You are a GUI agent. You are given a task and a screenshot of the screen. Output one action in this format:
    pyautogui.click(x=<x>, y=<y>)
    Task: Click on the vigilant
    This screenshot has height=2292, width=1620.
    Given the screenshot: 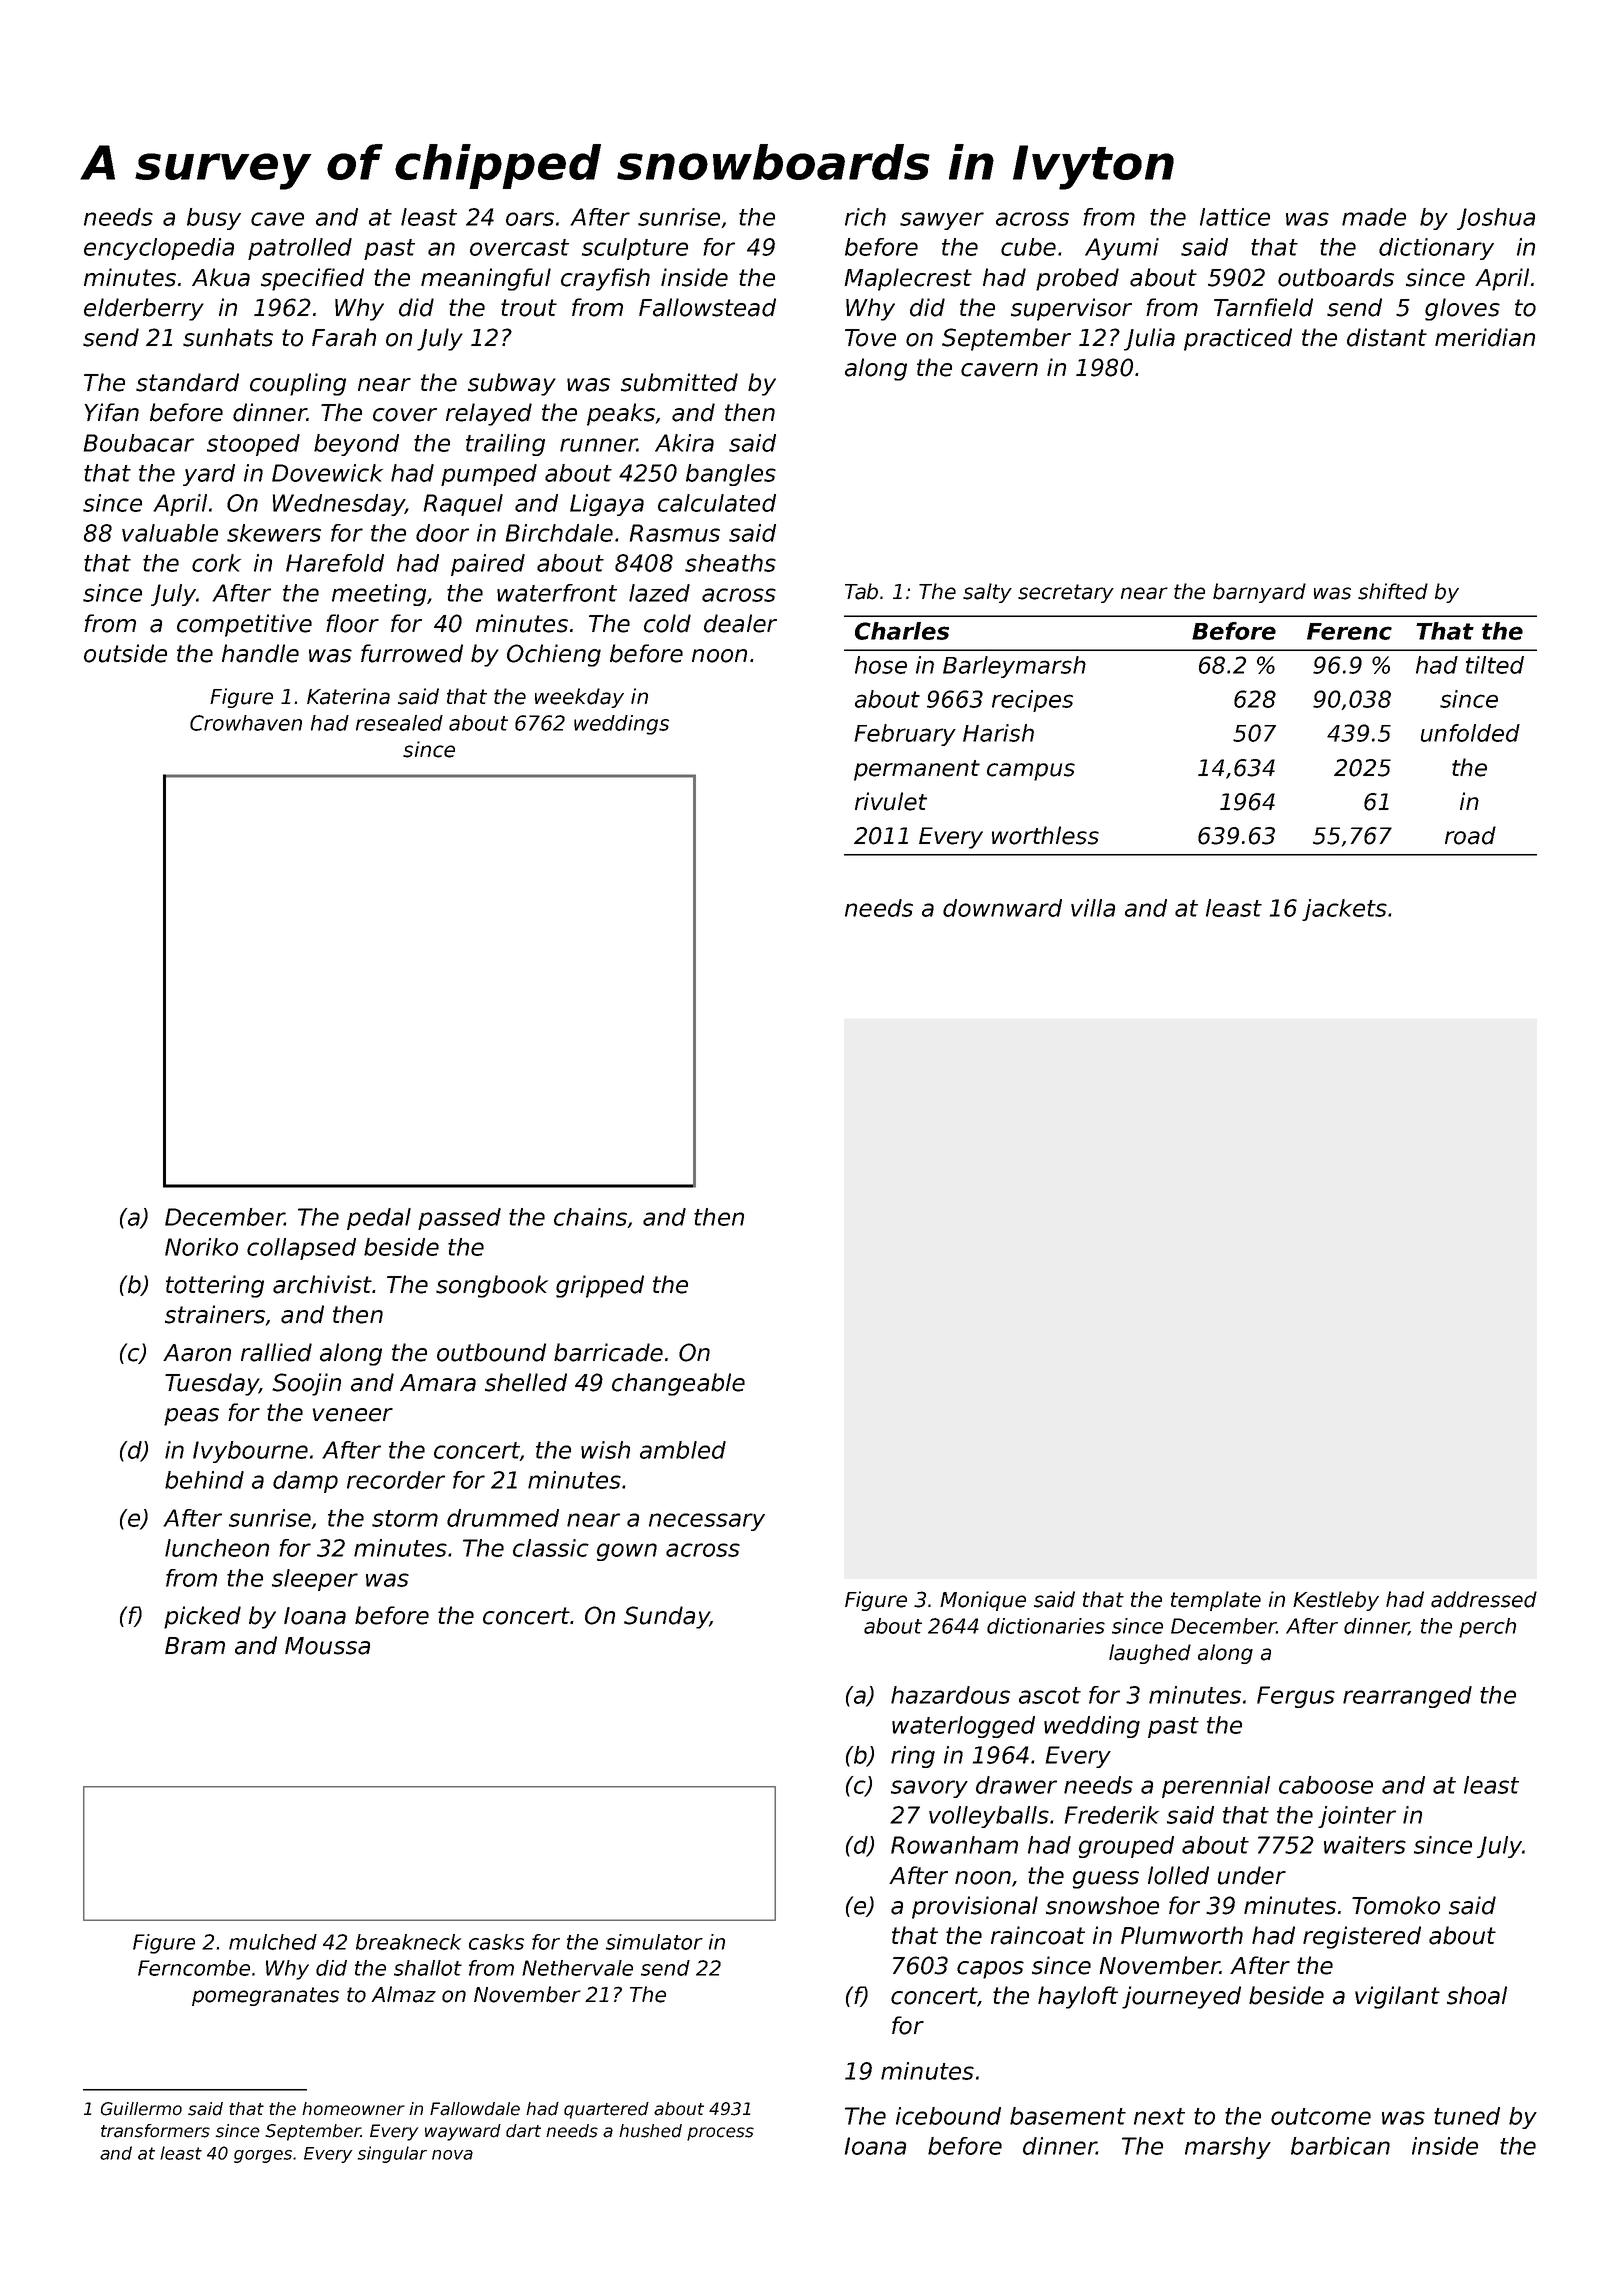 What is the action you would take?
    pyautogui.click(x=1397, y=1997)
